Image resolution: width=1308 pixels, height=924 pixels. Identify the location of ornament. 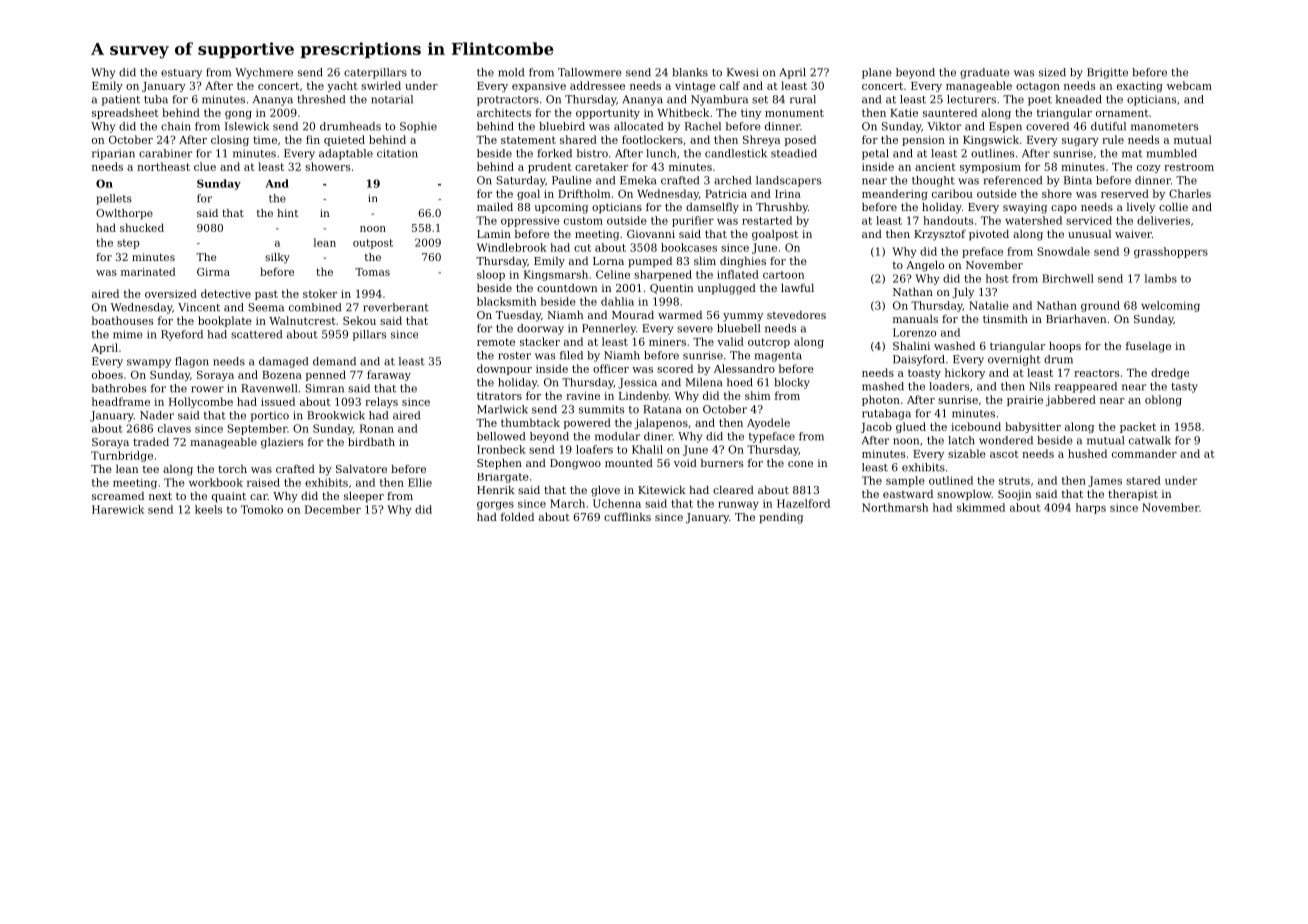
(1122, 113).
